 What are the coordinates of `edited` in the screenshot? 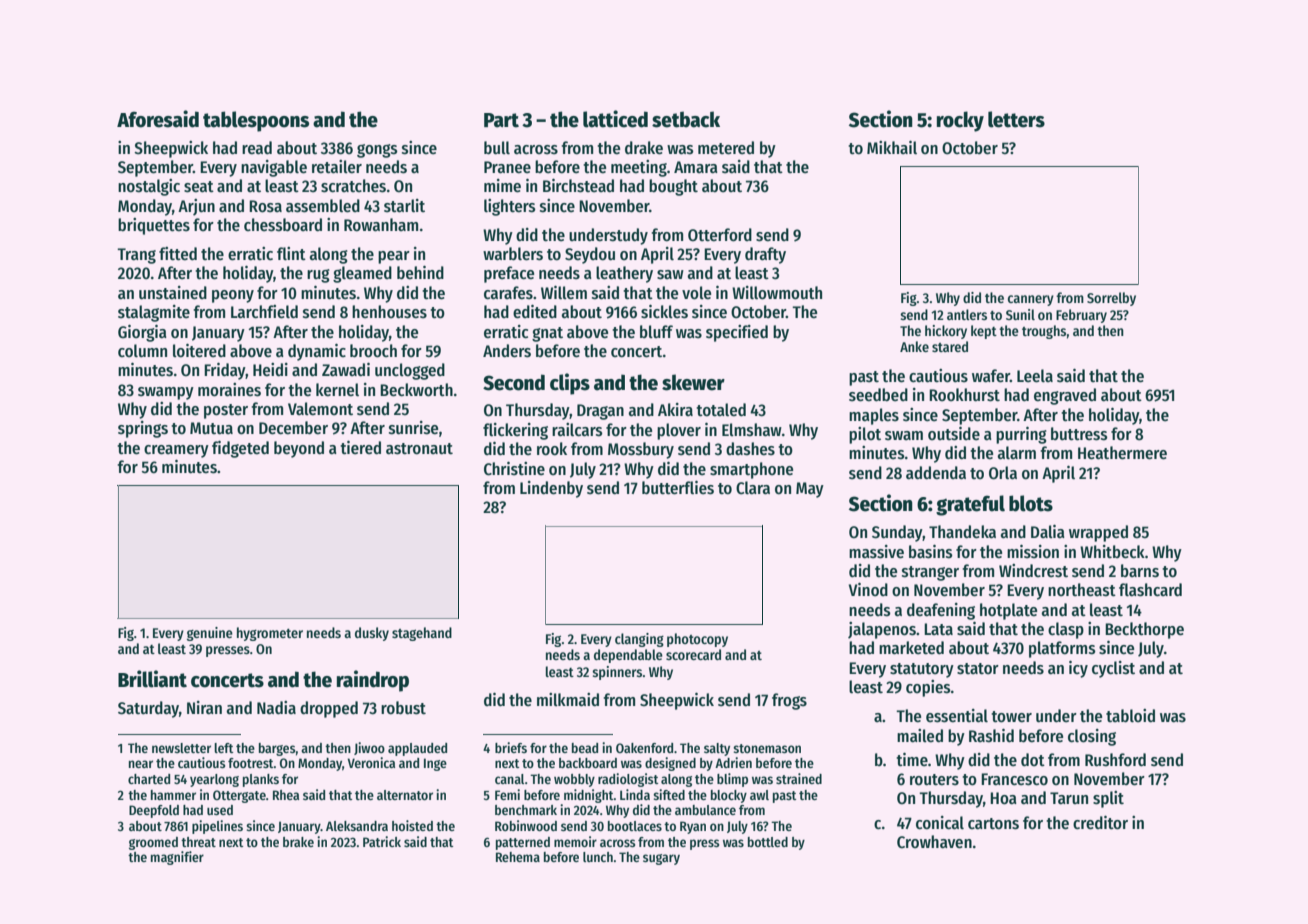 It's located at (535, 312).
